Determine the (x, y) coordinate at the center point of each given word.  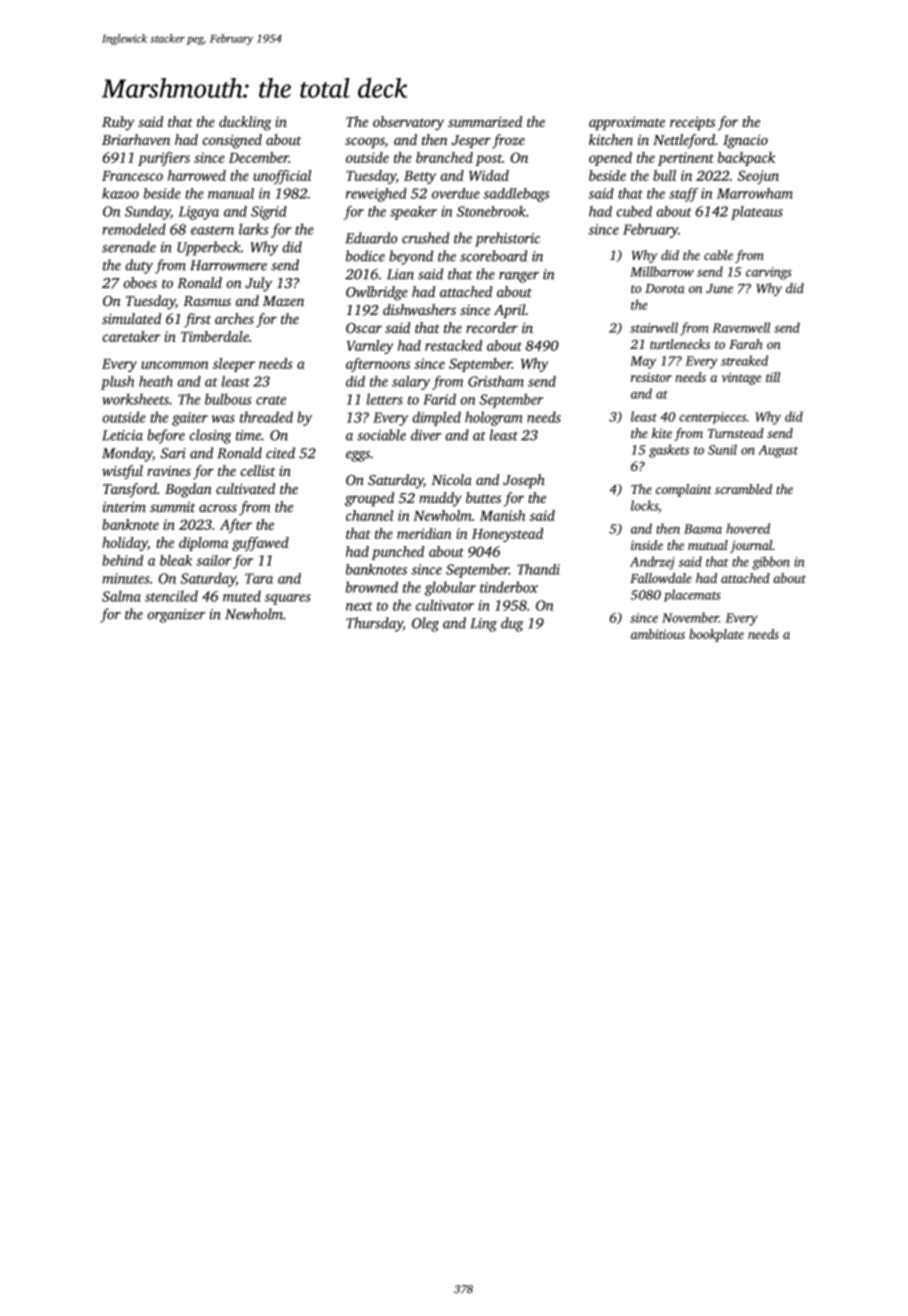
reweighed (376, 195)
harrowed (197, 175)
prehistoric (507, 239)
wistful (122, 472)
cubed (634, 211)
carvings (769, 273)
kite (662, 433)
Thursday (374, 624)
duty (139, 266)
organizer (176, 616)
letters (385, 399)
